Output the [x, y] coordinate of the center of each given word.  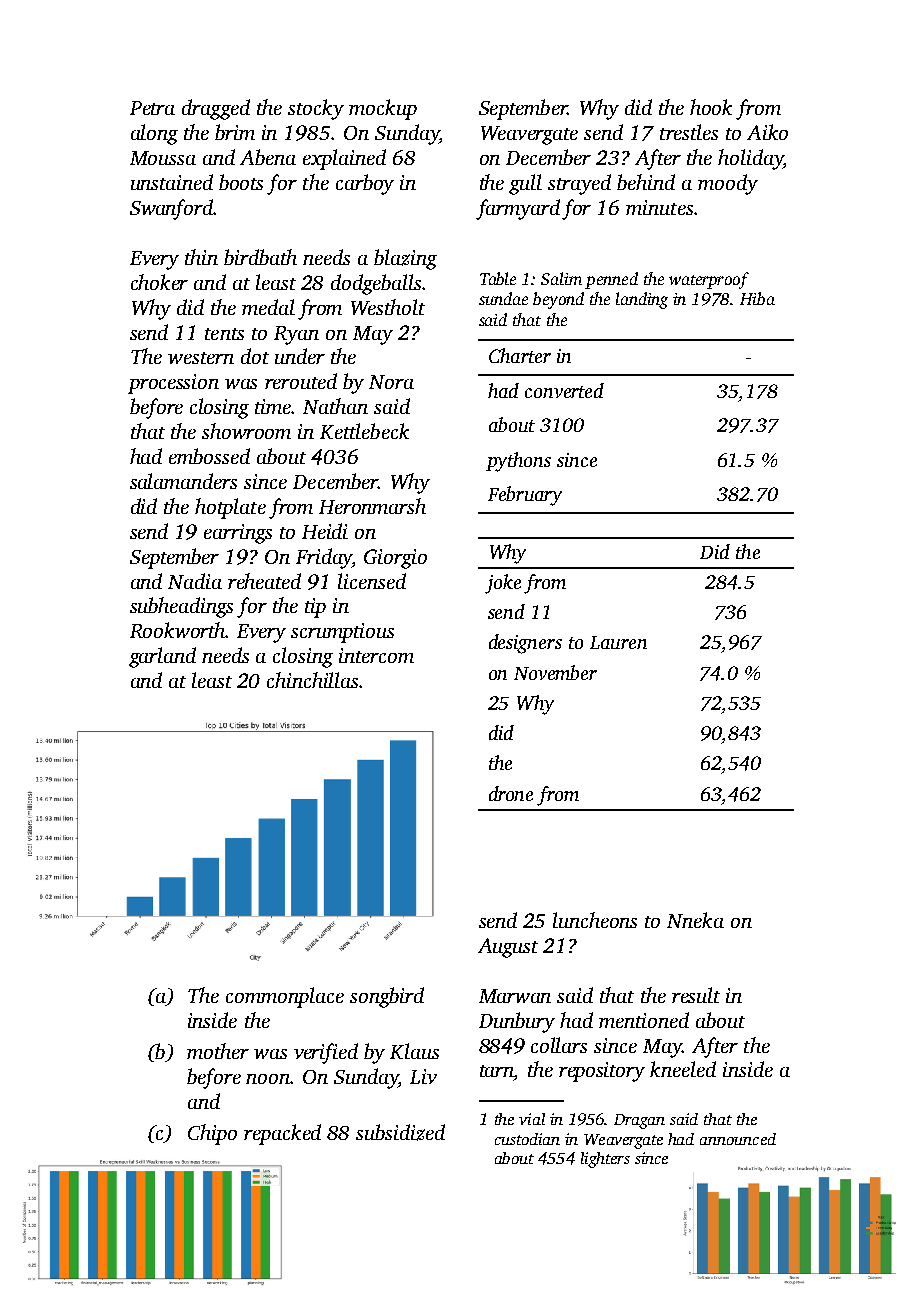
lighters [605, 1160]
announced [738, 1139]
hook [711, 107]
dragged [216, 109]
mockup [383, 109]
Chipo [212, 1134]
